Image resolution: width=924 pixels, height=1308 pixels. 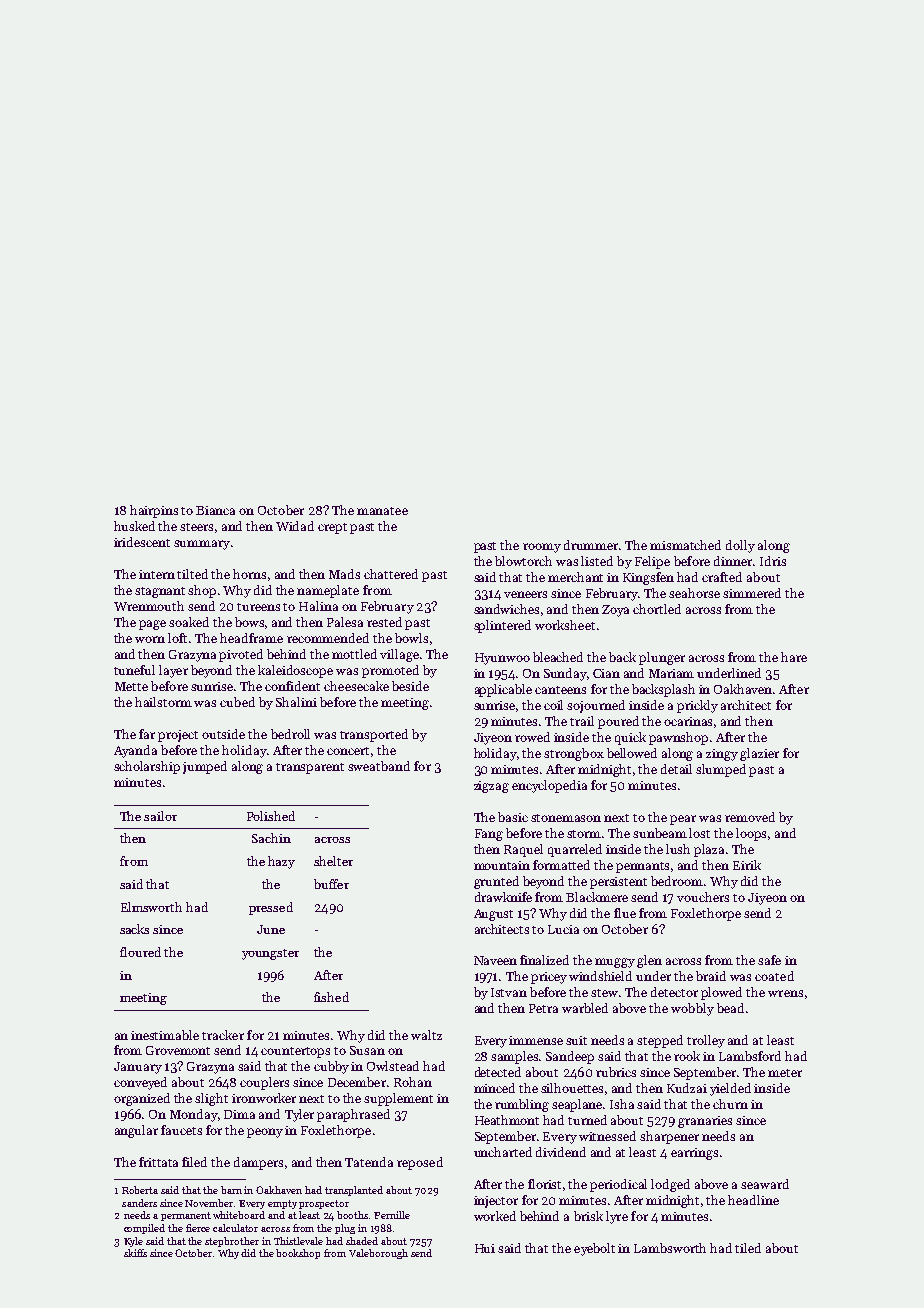 I want to click on stepbrother, so click(x=232, y=1242).
